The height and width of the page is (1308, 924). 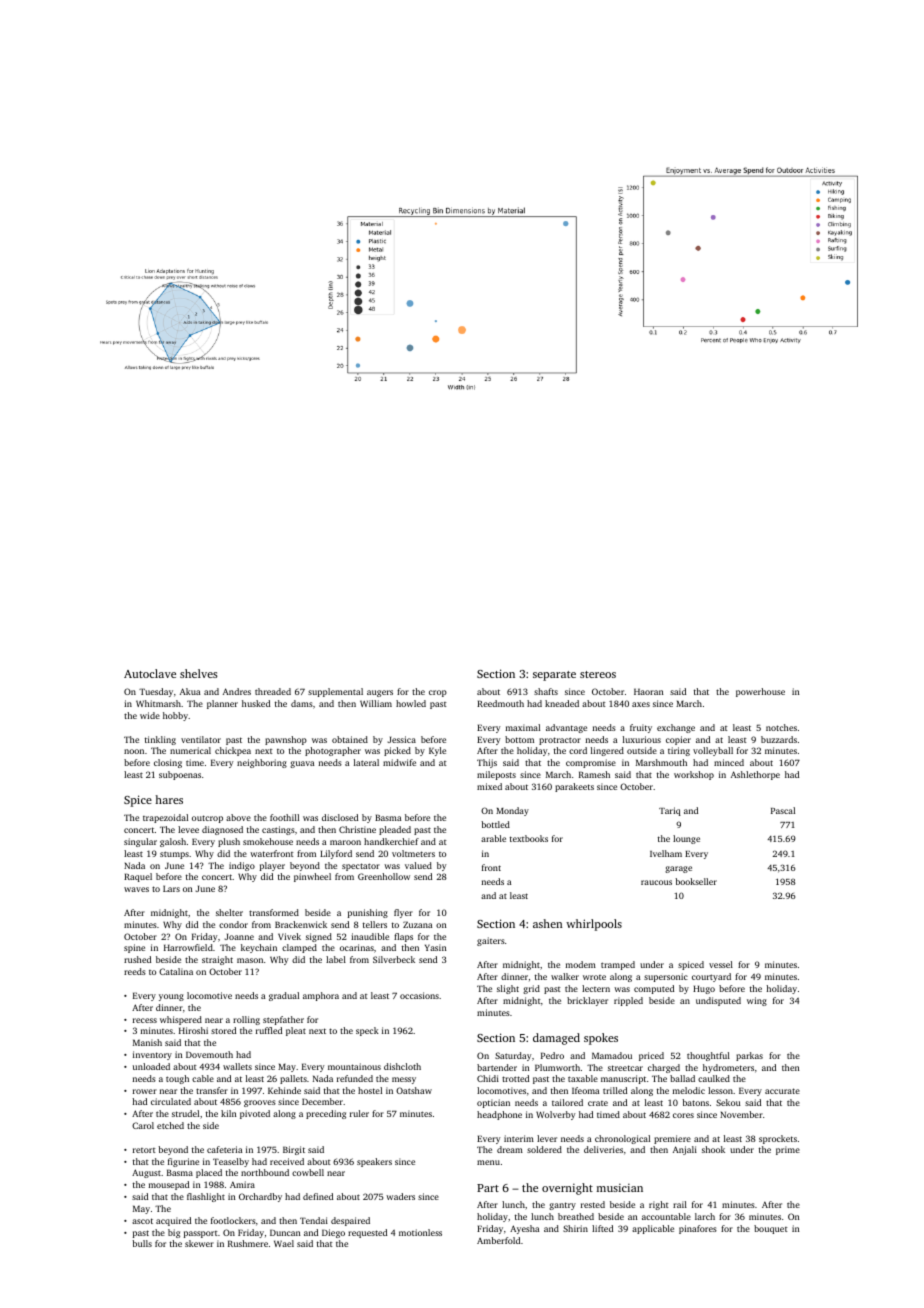 What do you see at coordinates (367, 1031) in the page?
I see `speck` at bounding box center [367, 1031].
